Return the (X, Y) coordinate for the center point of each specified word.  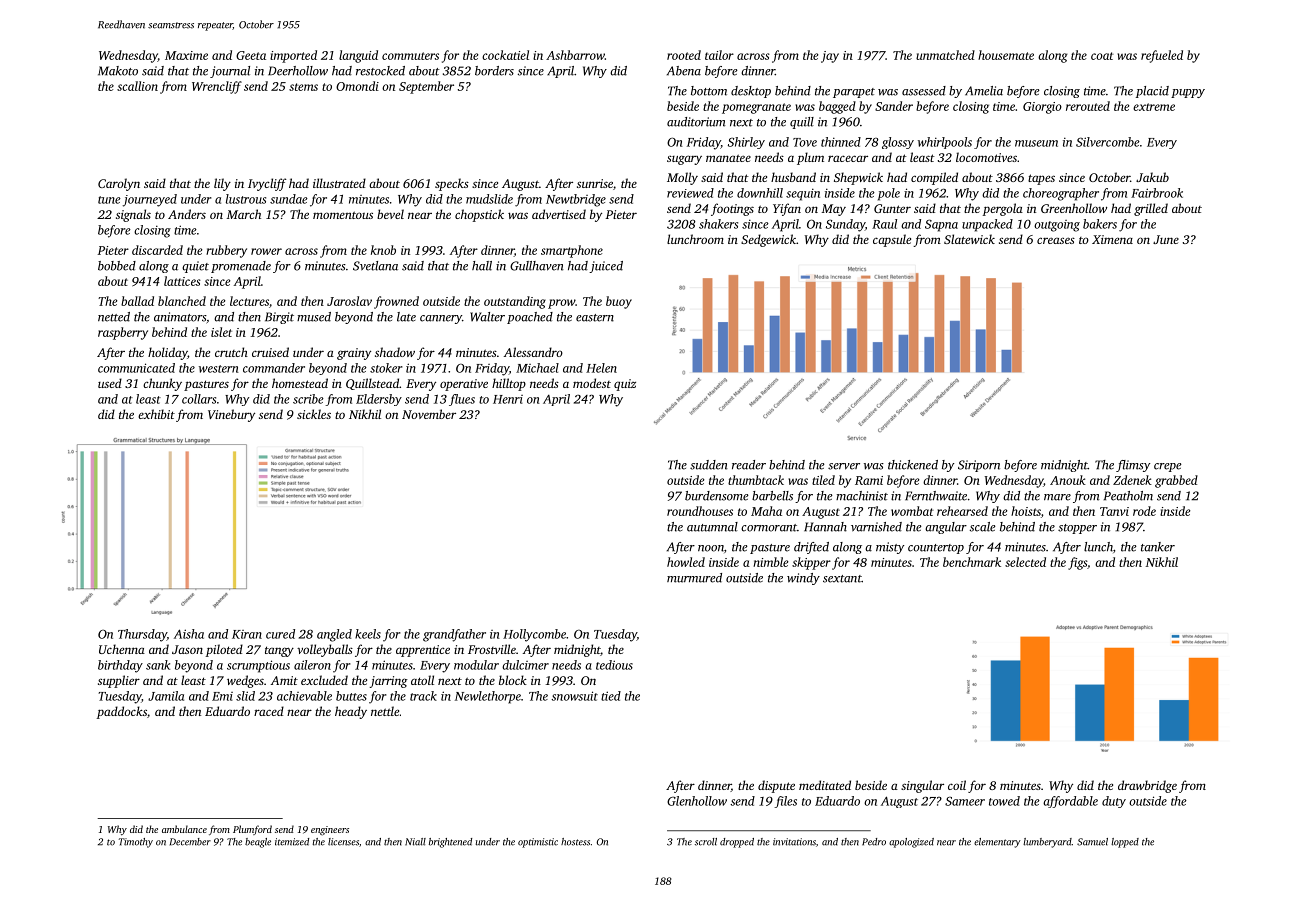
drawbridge (1147, 786)
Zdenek (1132, 480)
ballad (137, 301)
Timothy (136, 843)
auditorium (696, 122)
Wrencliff (217, 87)
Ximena (1112, 239)
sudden (709, 465)
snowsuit (574, 696)
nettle (385, 711)
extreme (1154, 107)
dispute (776, 786)
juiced (606, 267)
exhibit (156, 414)
